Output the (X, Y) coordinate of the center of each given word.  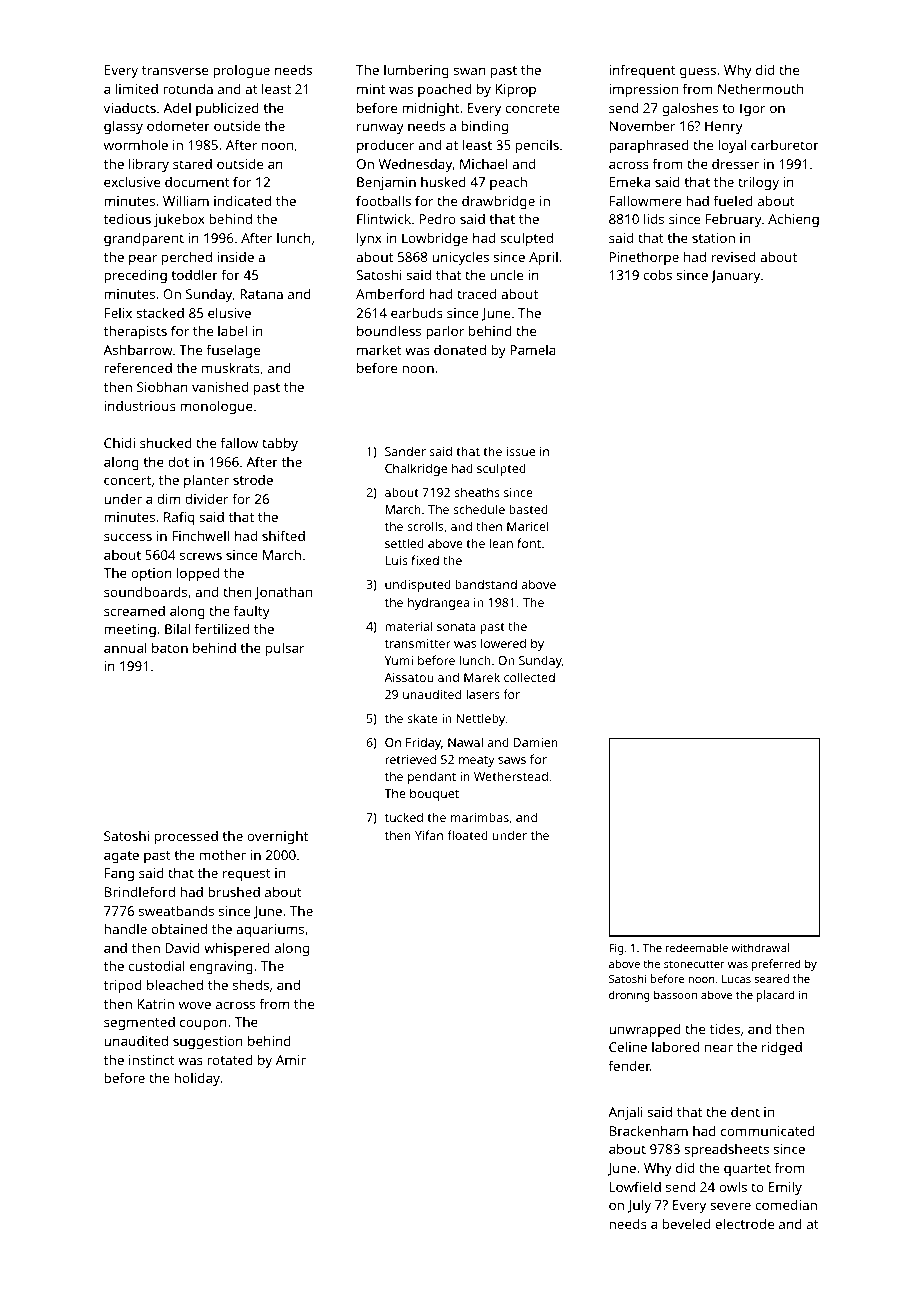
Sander (405, 451)
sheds (251, 984)
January (735, 276)
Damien (535, 742)
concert (127, 480)
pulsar (285, 649)
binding (484, 127)
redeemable (697, 947)
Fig (616, 949)
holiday (197, 1079)
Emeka (630, 182)
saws (512, 760)
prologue (241, 71)
